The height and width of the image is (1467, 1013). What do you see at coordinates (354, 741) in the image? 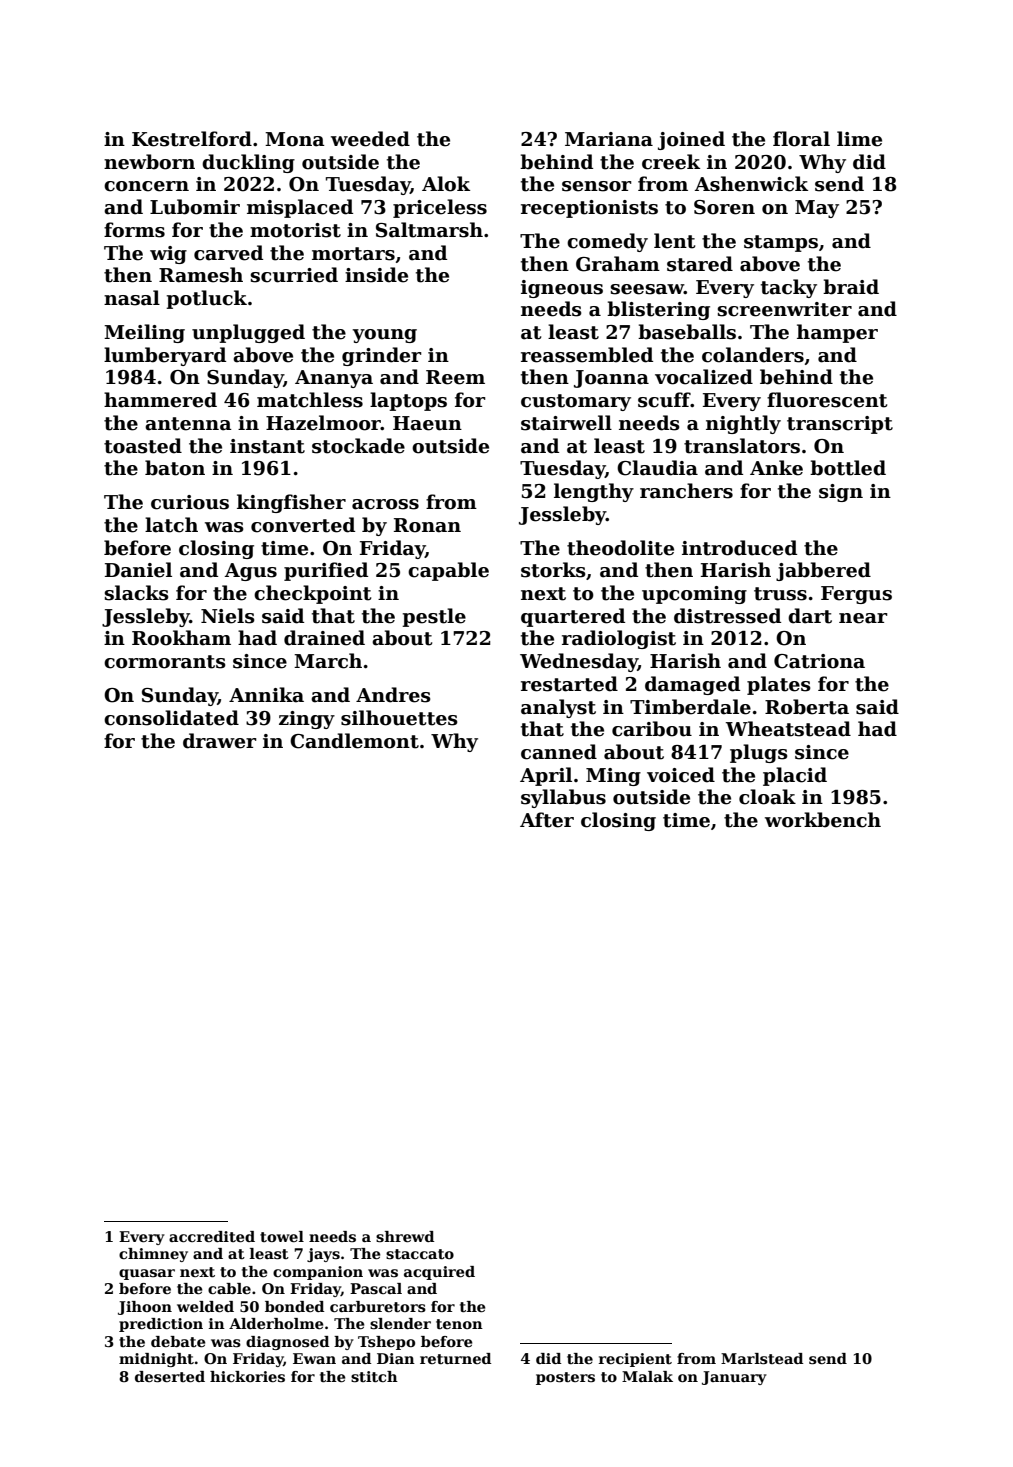
I see `Candlemont` at bounding box center [354, 741].
